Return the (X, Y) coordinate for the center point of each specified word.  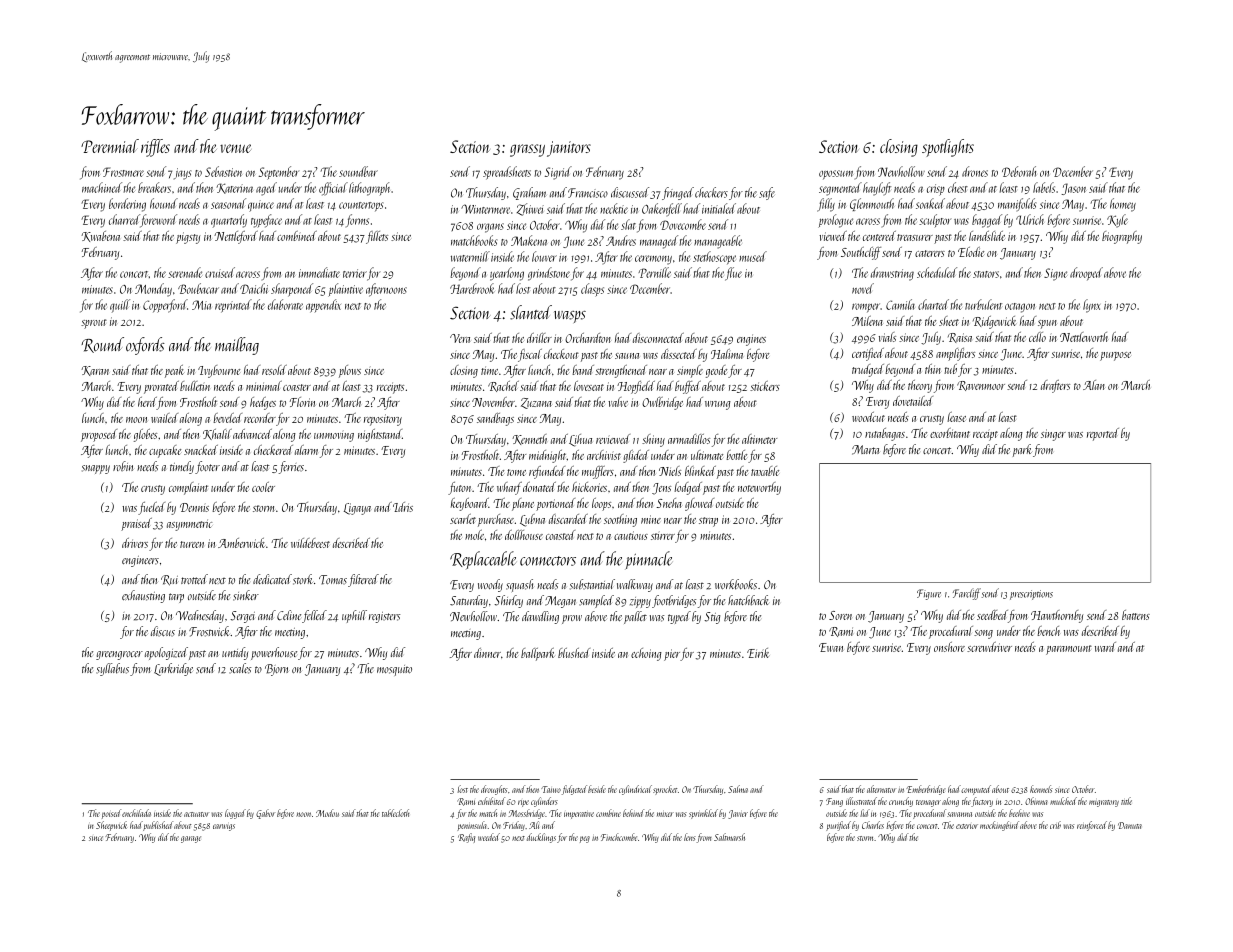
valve (618, 402)
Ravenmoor (981, 386)
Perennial (110, 146)
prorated (161, 387)
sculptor (935, 220)
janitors (569, 149)
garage (191, 839)
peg (585, 839)
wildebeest (310, 543)
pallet (635, 617)
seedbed (992, 615)
